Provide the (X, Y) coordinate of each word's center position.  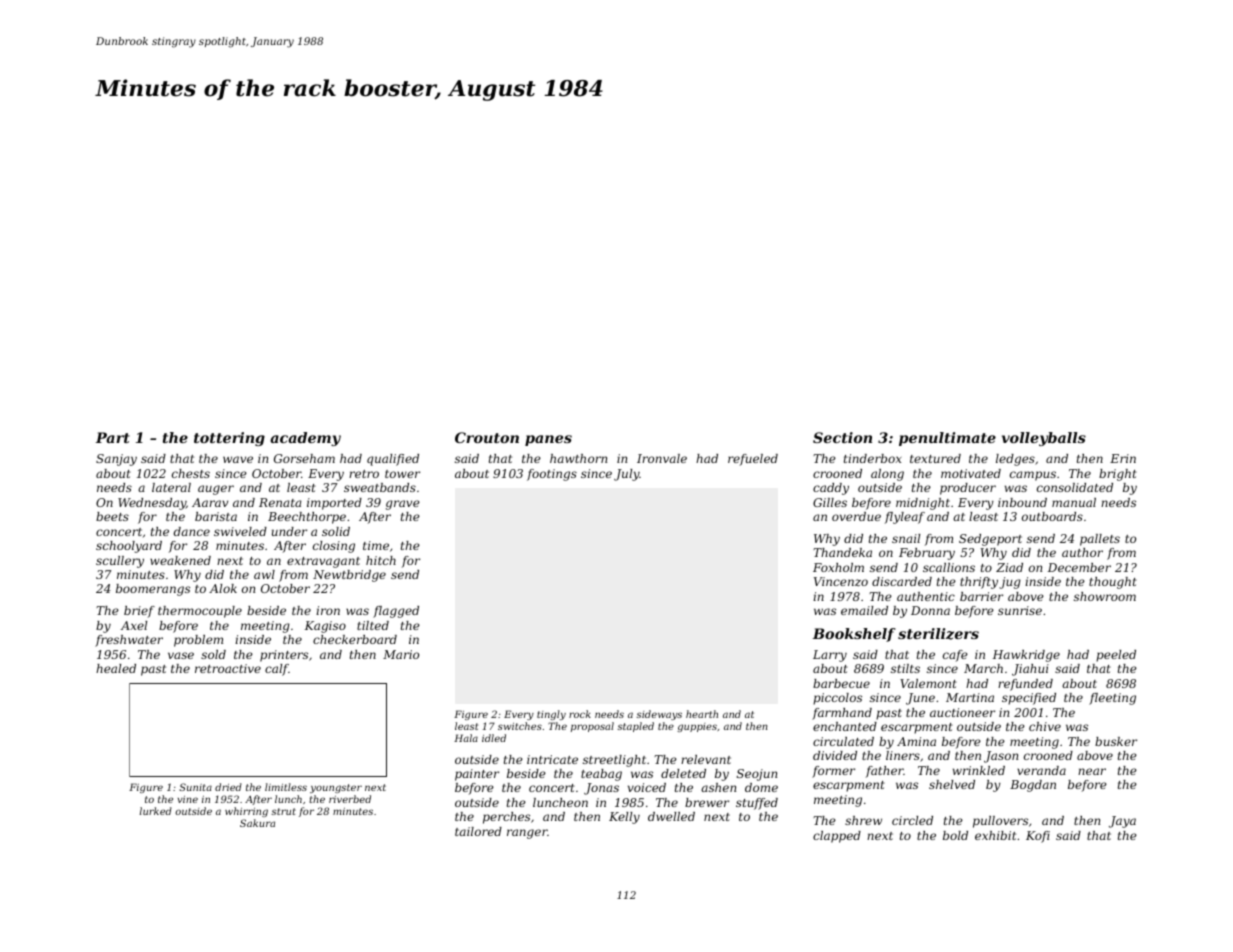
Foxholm (838, 567)
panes (548, 440)
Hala (466, 738)
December (1079, 567)
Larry (830, 656)
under (289, 531)
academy (305, 439)
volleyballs (1044, 439)
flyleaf (905, 518)
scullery (120, 562)
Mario (401, 654)
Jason (1001, 757)
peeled (1116, 656)
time (376, 545)
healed (116, 668)
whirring (246, 812)
